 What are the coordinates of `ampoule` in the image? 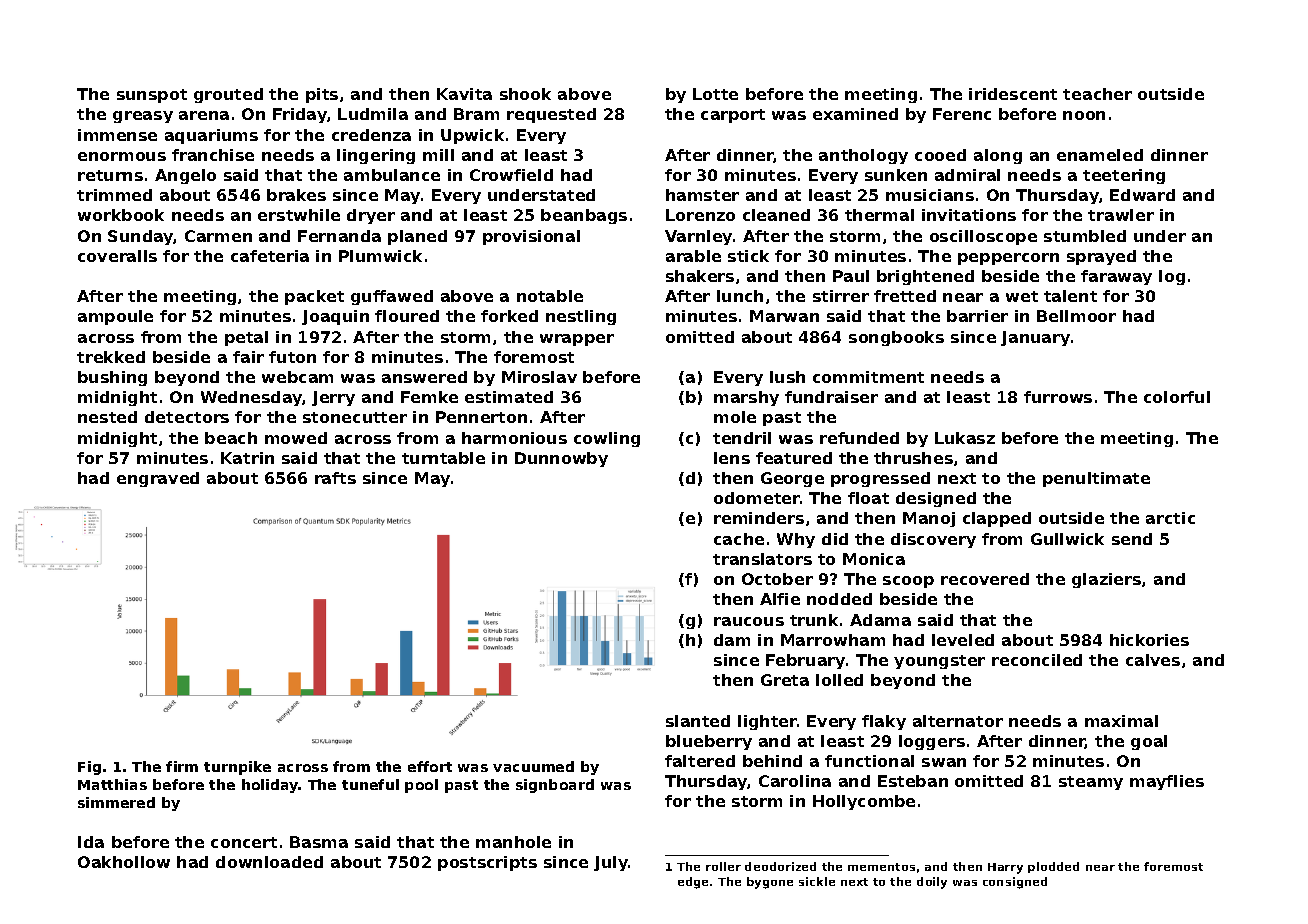 It's located at (115, 317).
